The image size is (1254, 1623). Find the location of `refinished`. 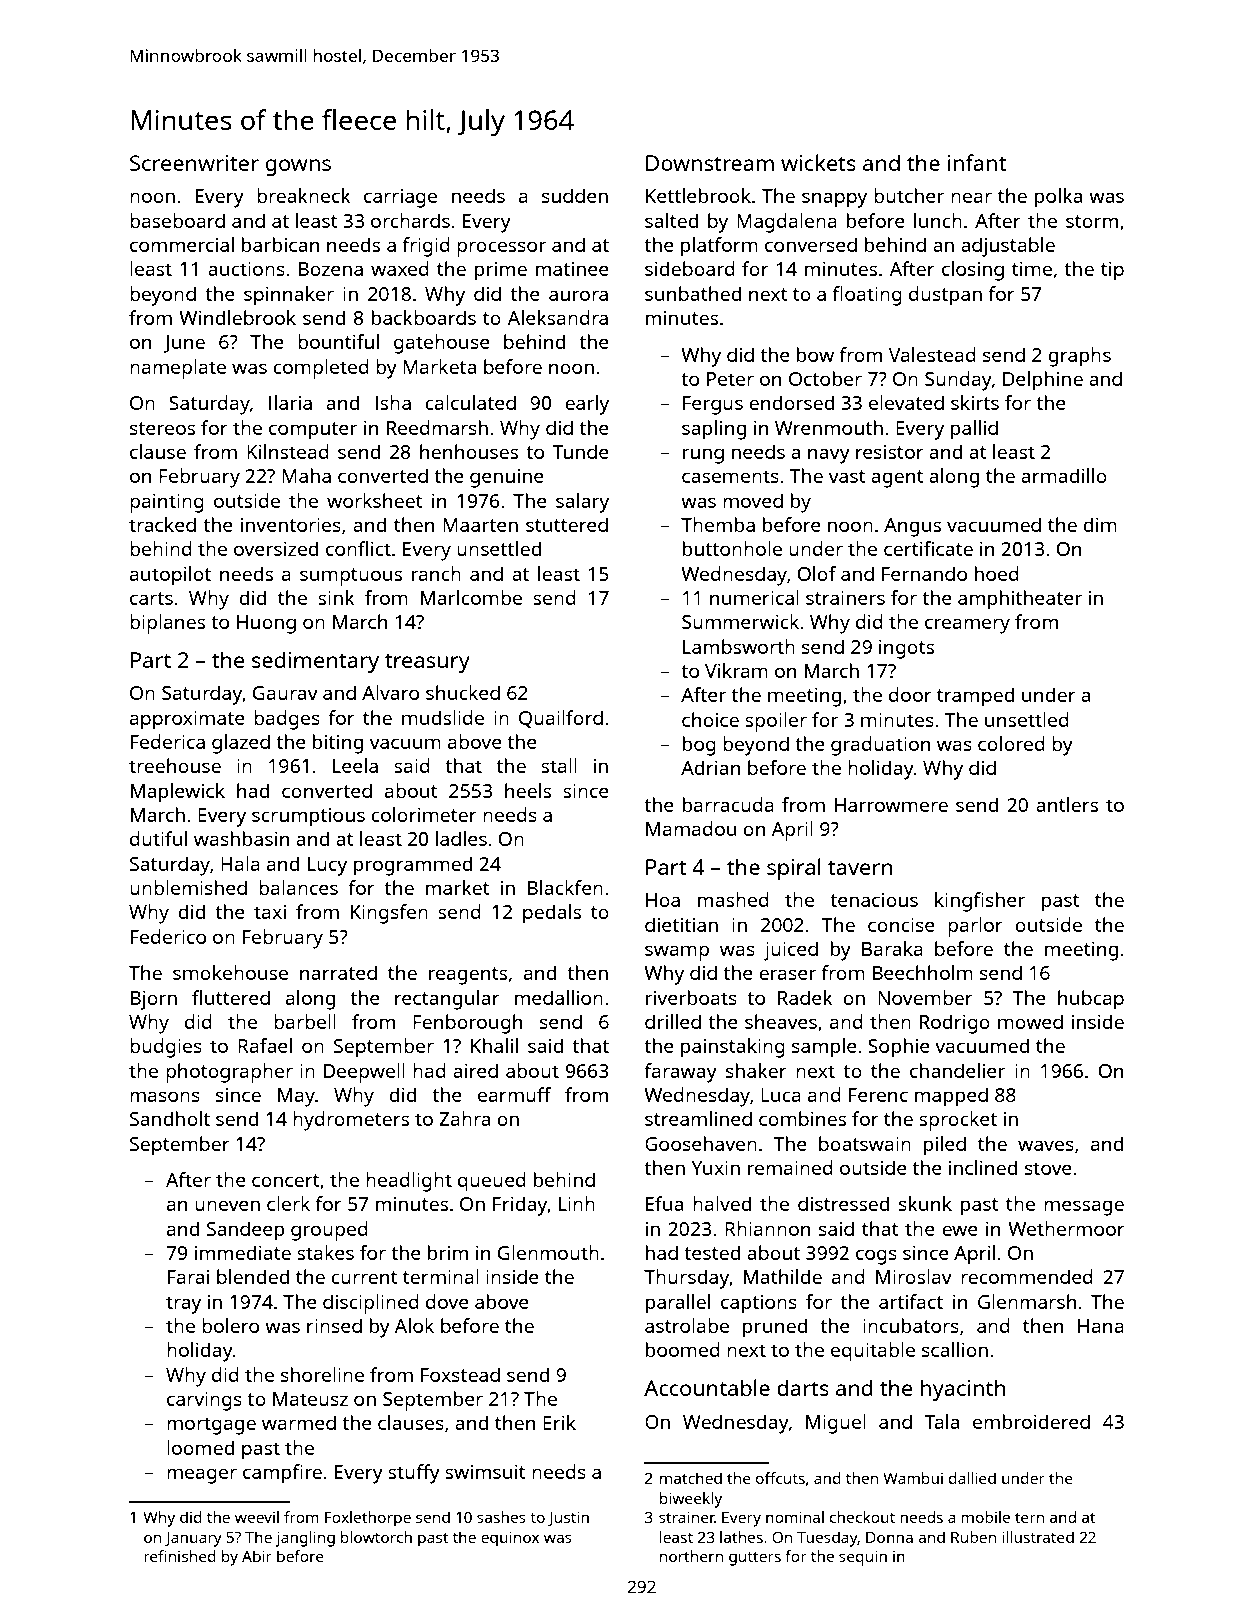

refinished is located at coordinates (180, 1556).
